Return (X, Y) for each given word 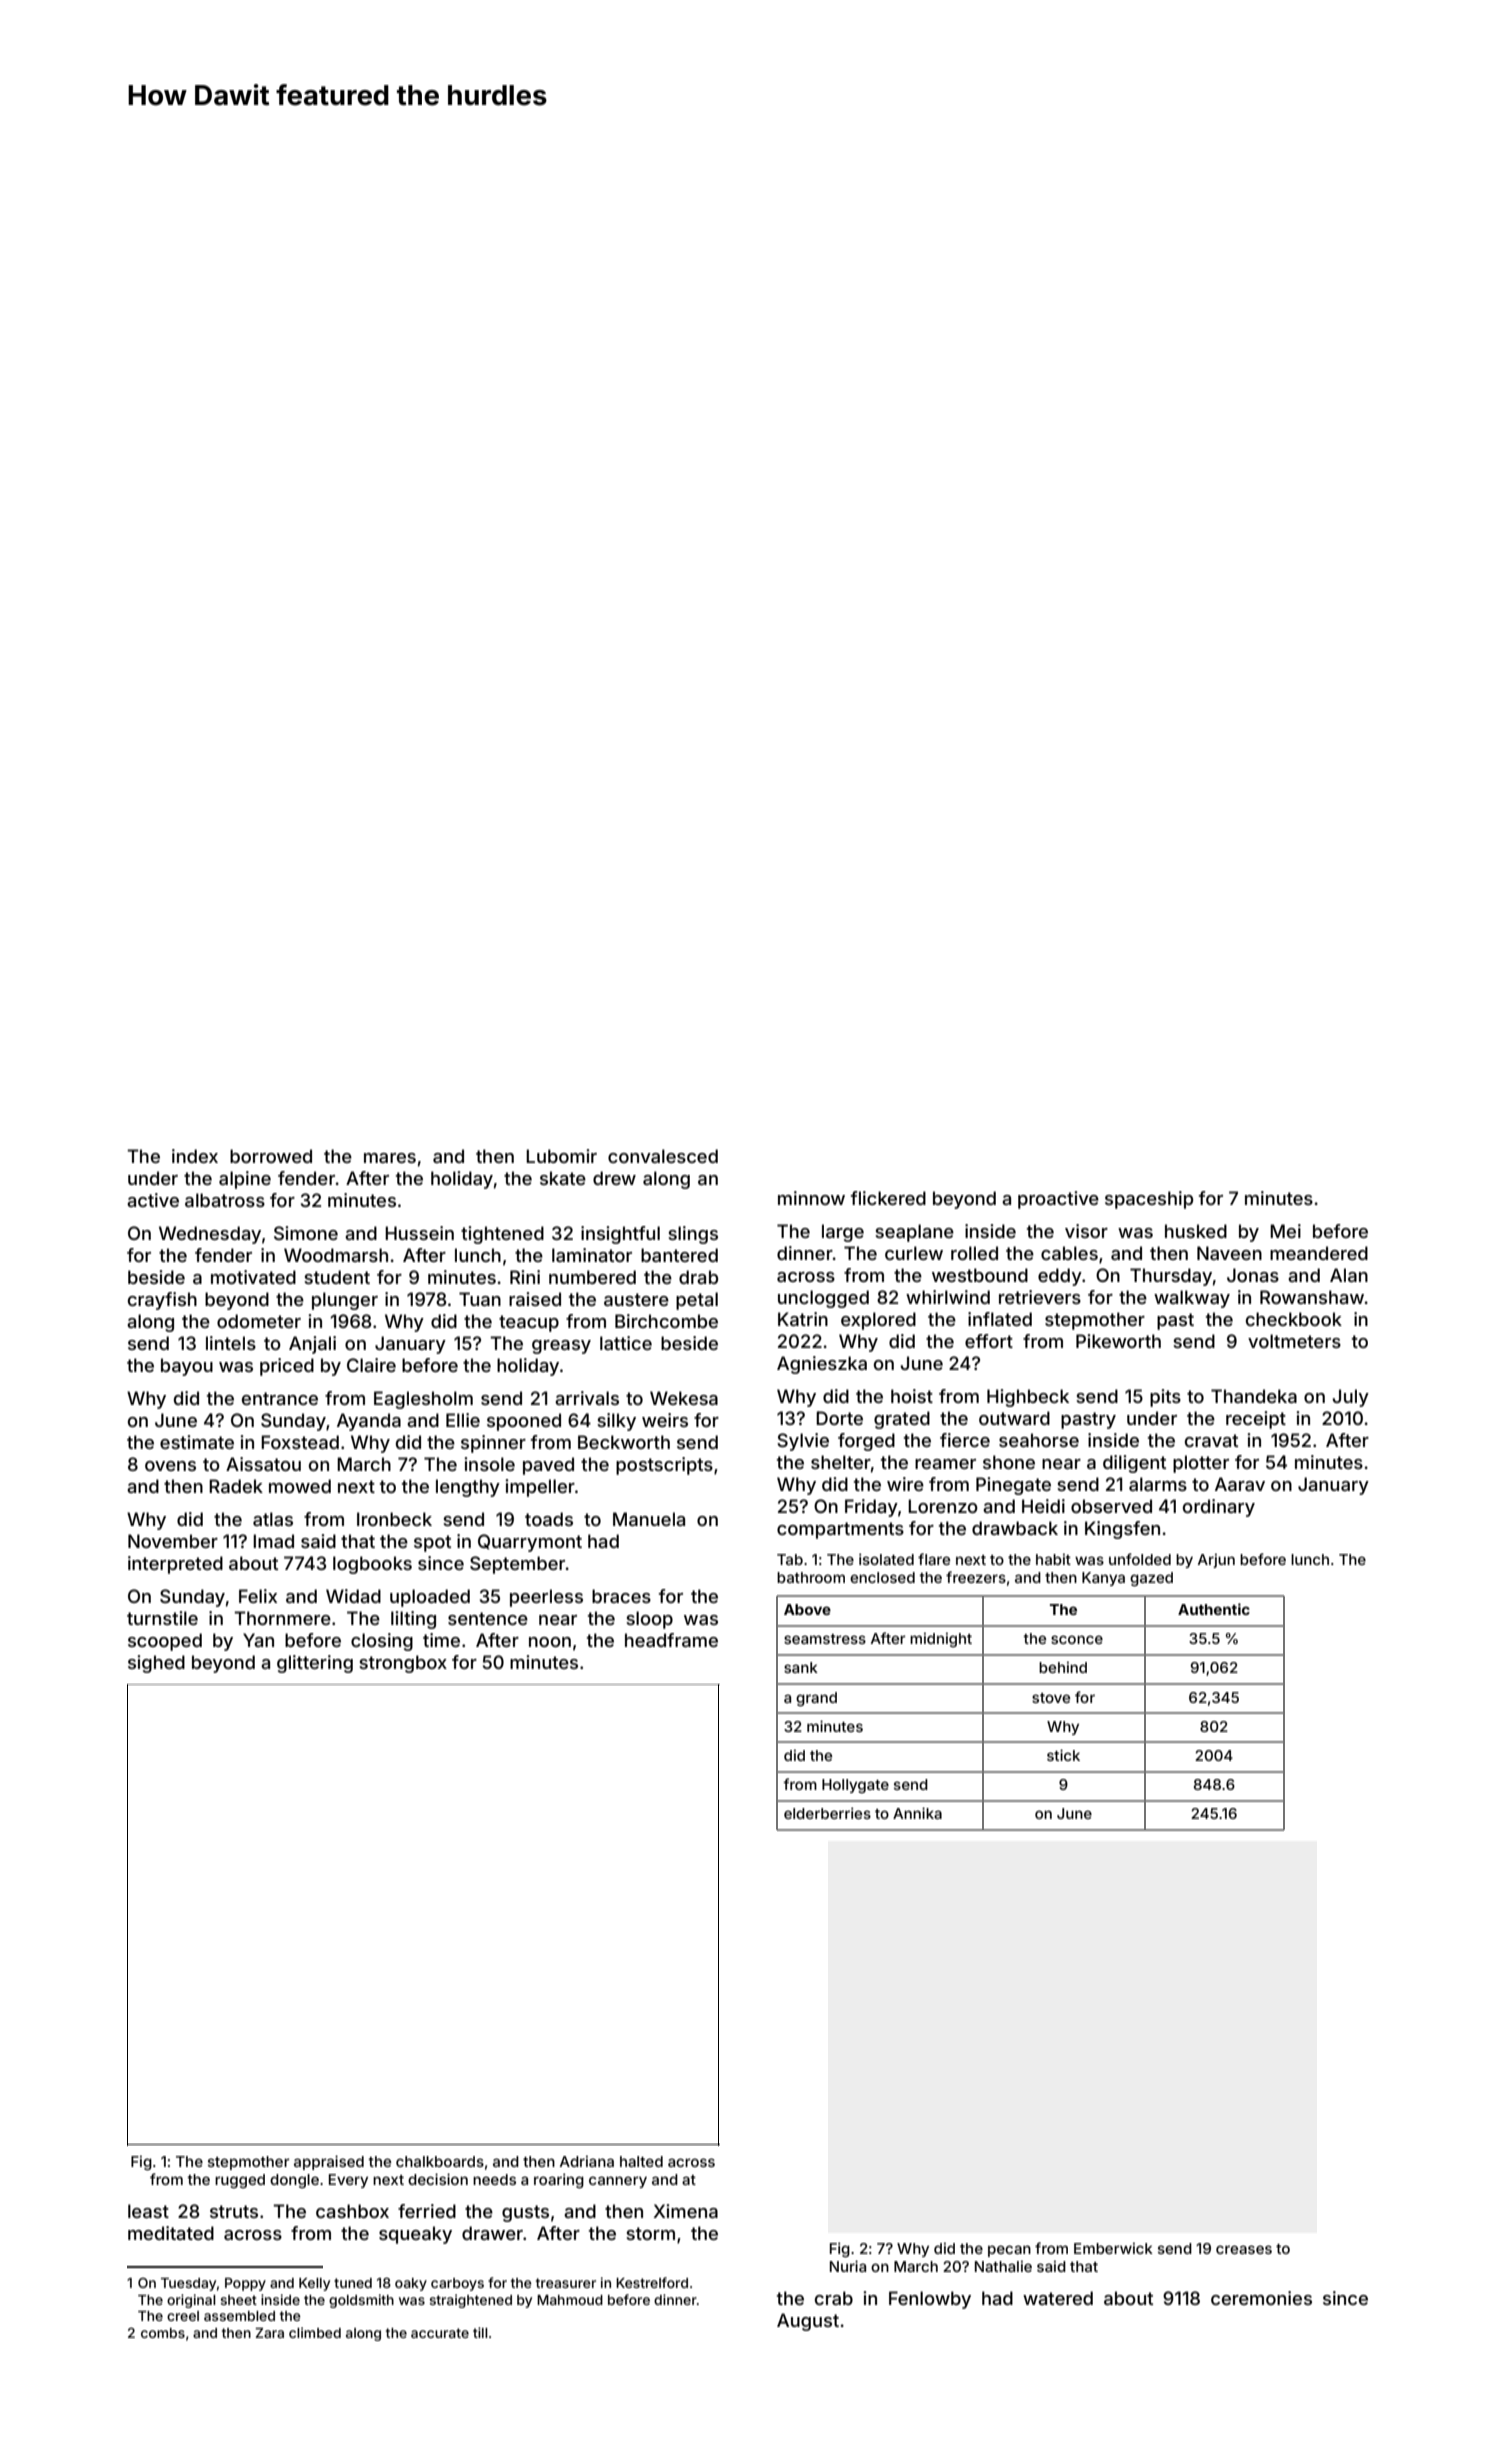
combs (163, 2333)
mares (390, 1158)
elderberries (827, 1813)
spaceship (1149, 1200)
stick (1063, 1755)
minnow (811, 1198)
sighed (156, 1664)
